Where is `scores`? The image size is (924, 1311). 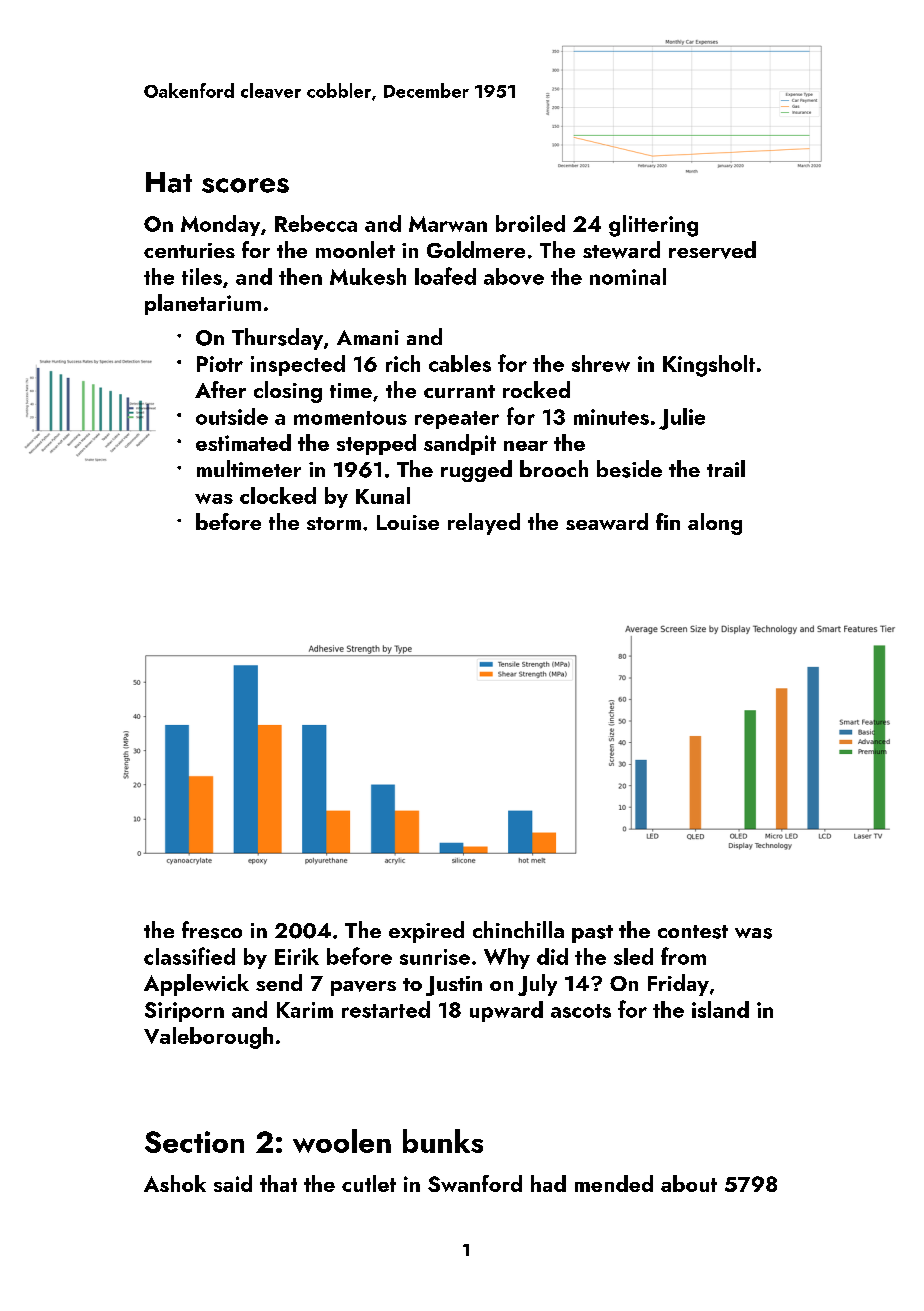
scores is located at coordinates (245, 185).
